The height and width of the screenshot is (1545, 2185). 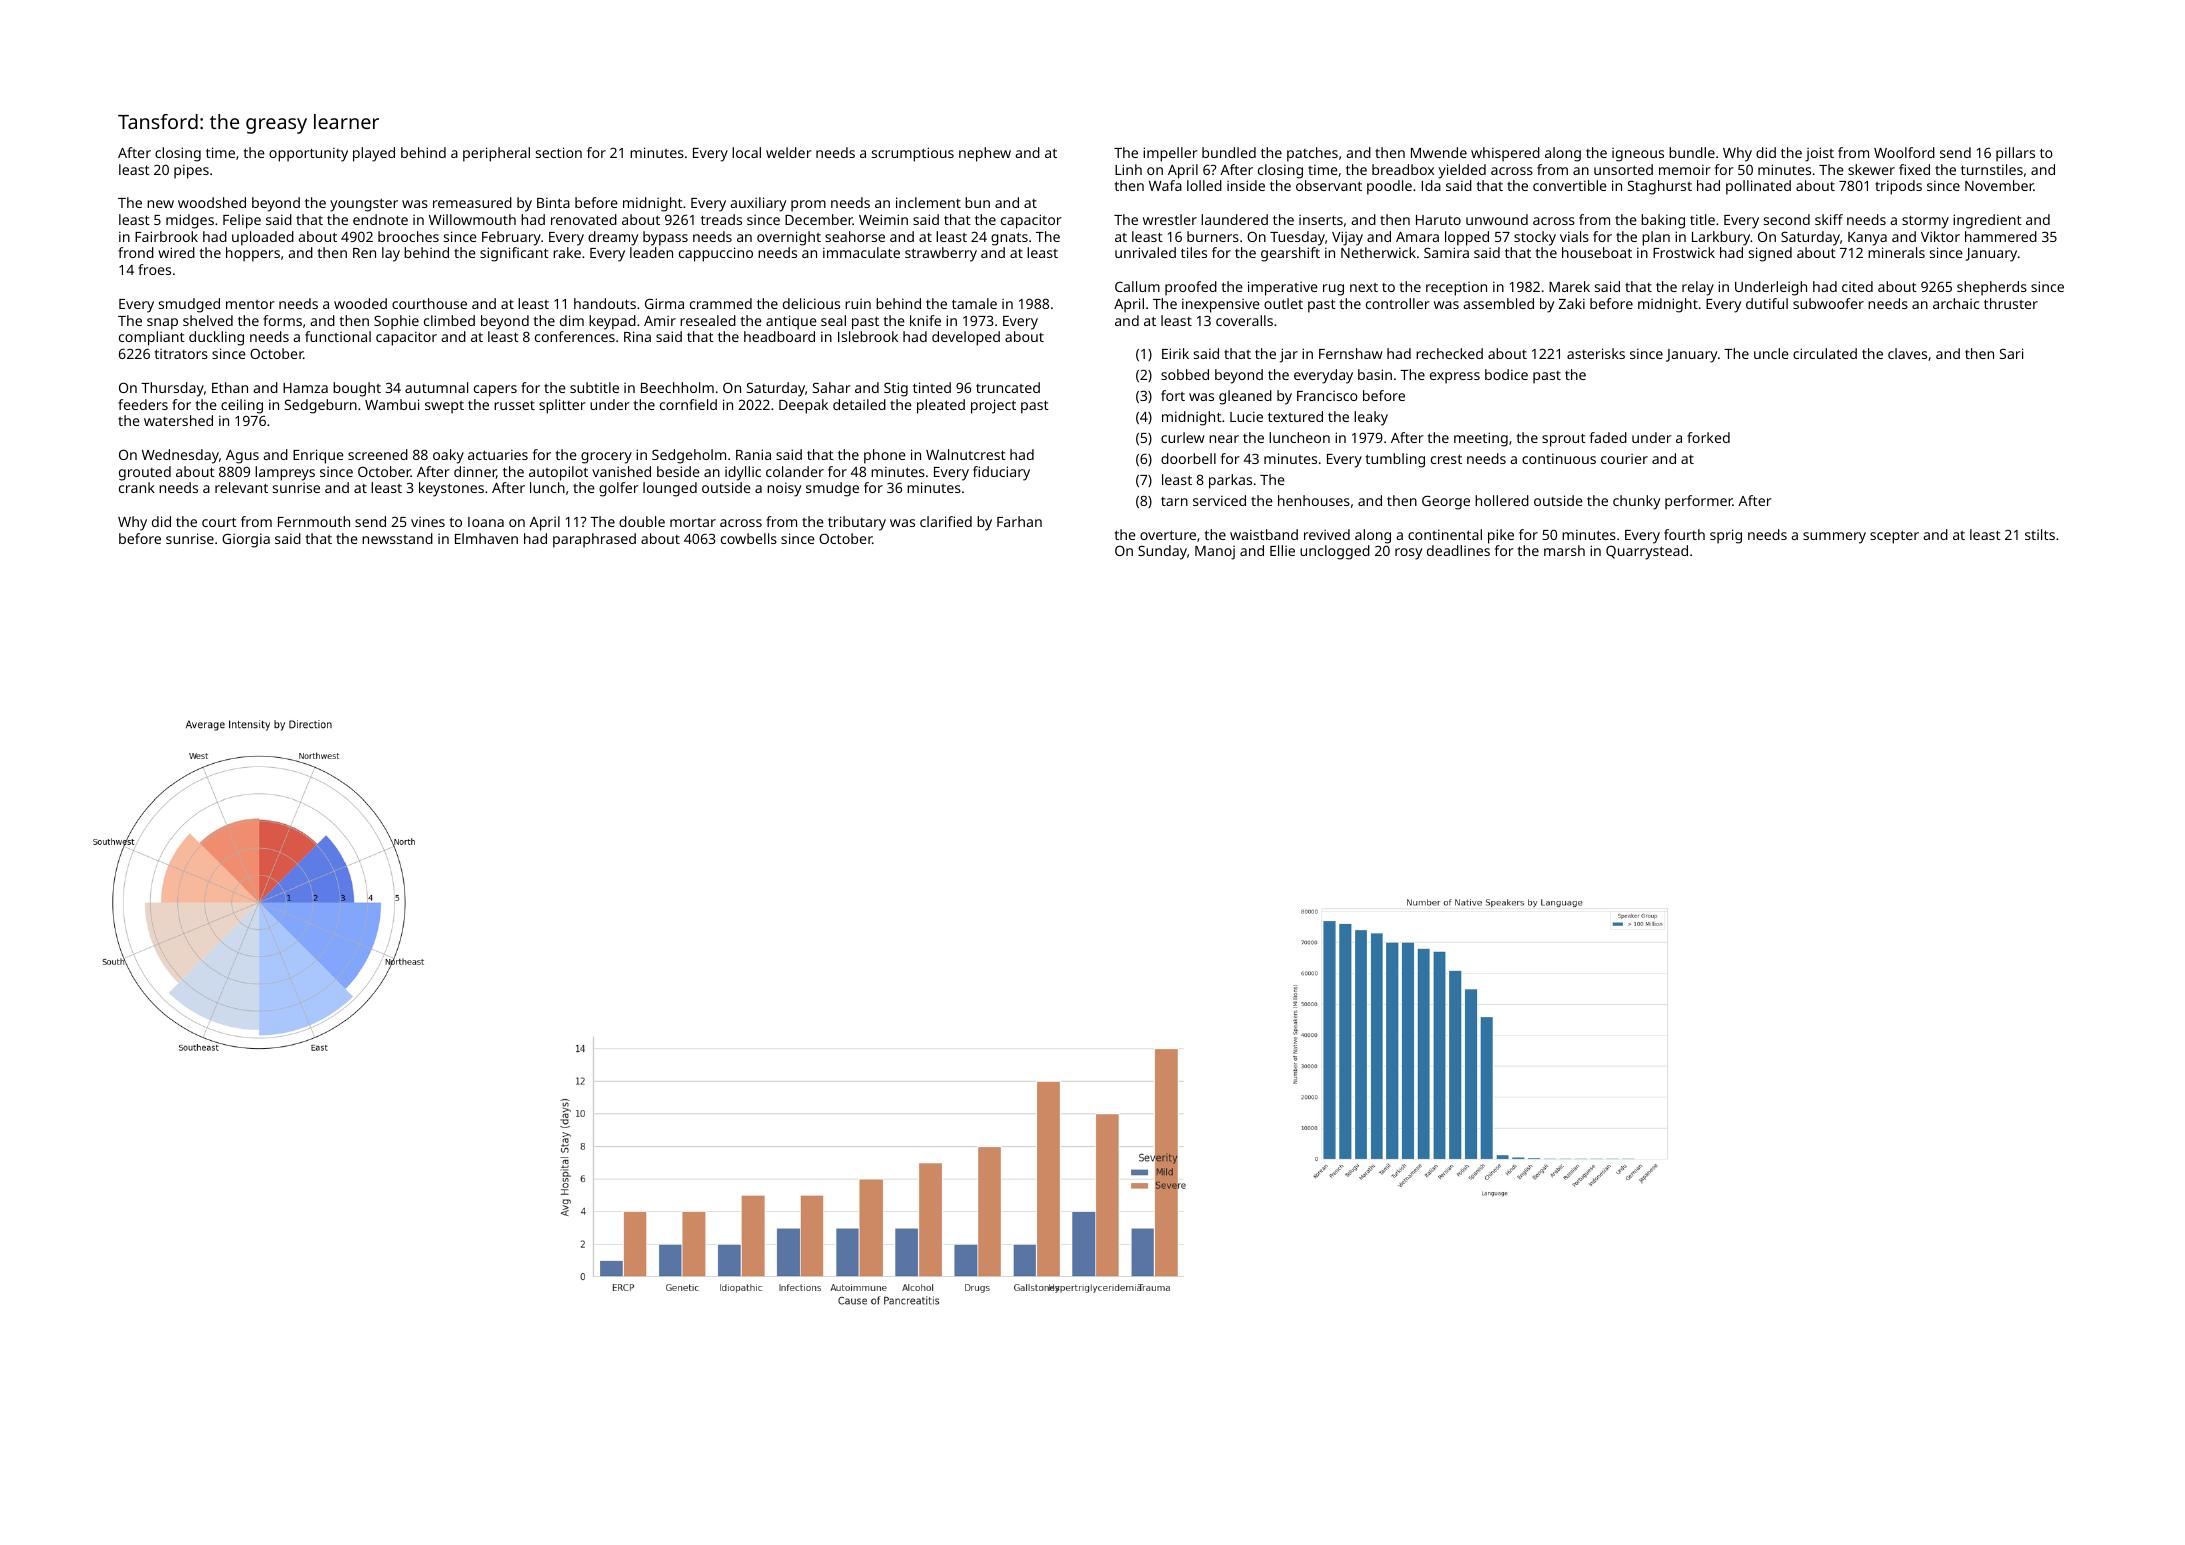 What do you see at coordinates (567, 252) in the screenshot?
I see `rake` at bounding box center [567, 252].
